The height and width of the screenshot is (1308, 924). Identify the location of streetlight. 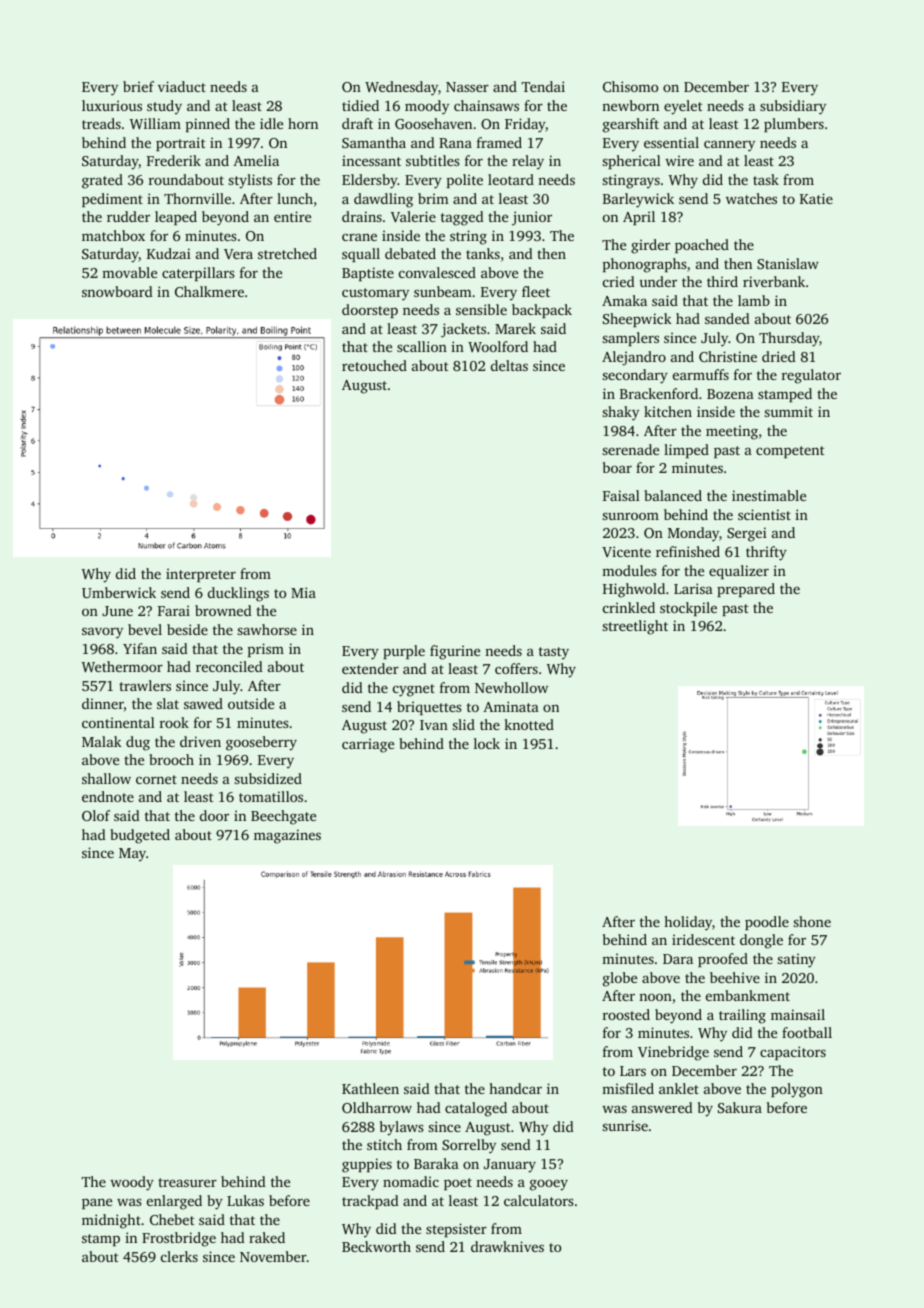
(635, 627).
